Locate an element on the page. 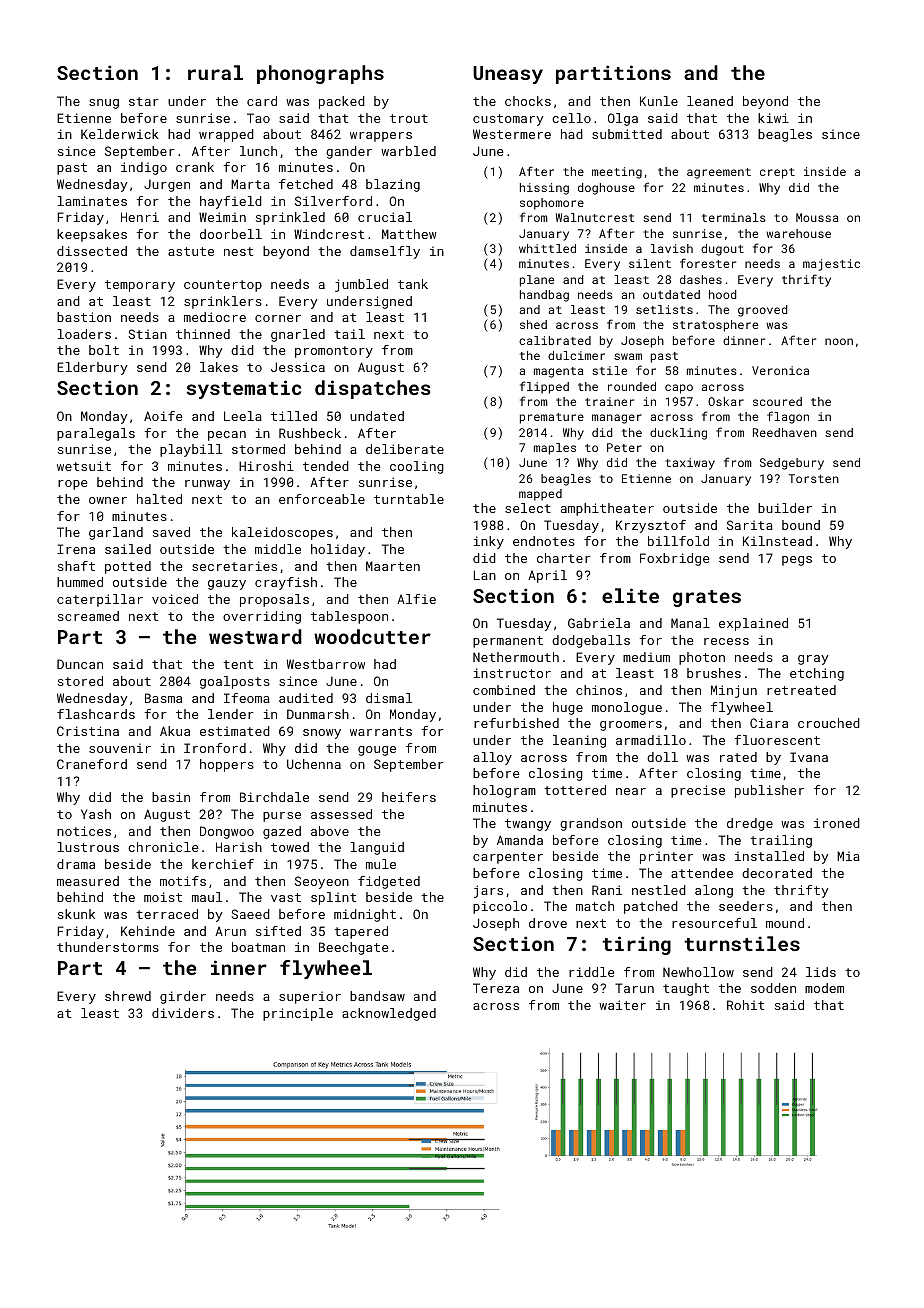 The width and height of the image is (924, 1308). Kunle is located at coordinates (659, 101).
